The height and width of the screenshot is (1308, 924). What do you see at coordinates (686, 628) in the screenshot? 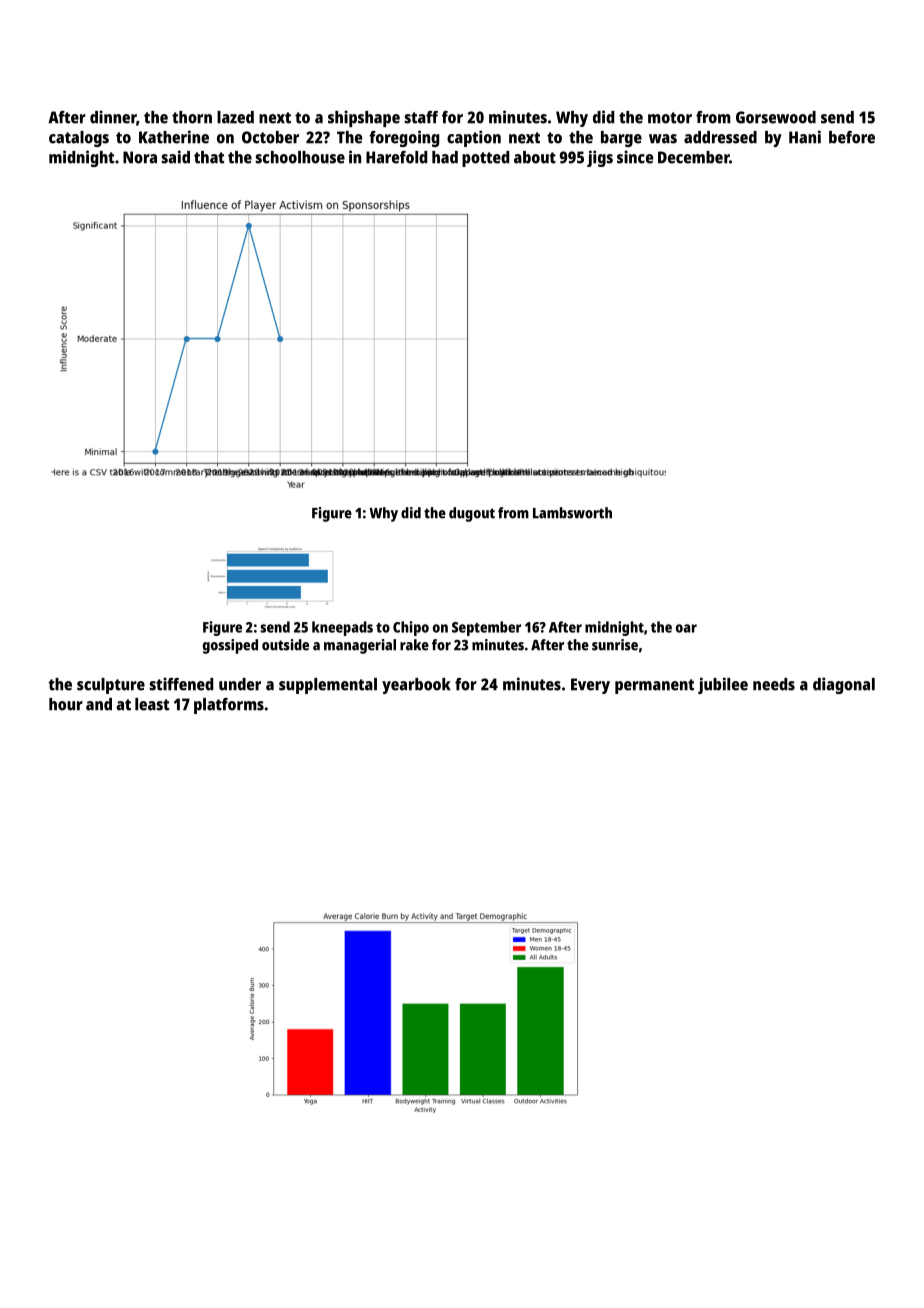
I see `oar` at bounding box center [686, 628].
